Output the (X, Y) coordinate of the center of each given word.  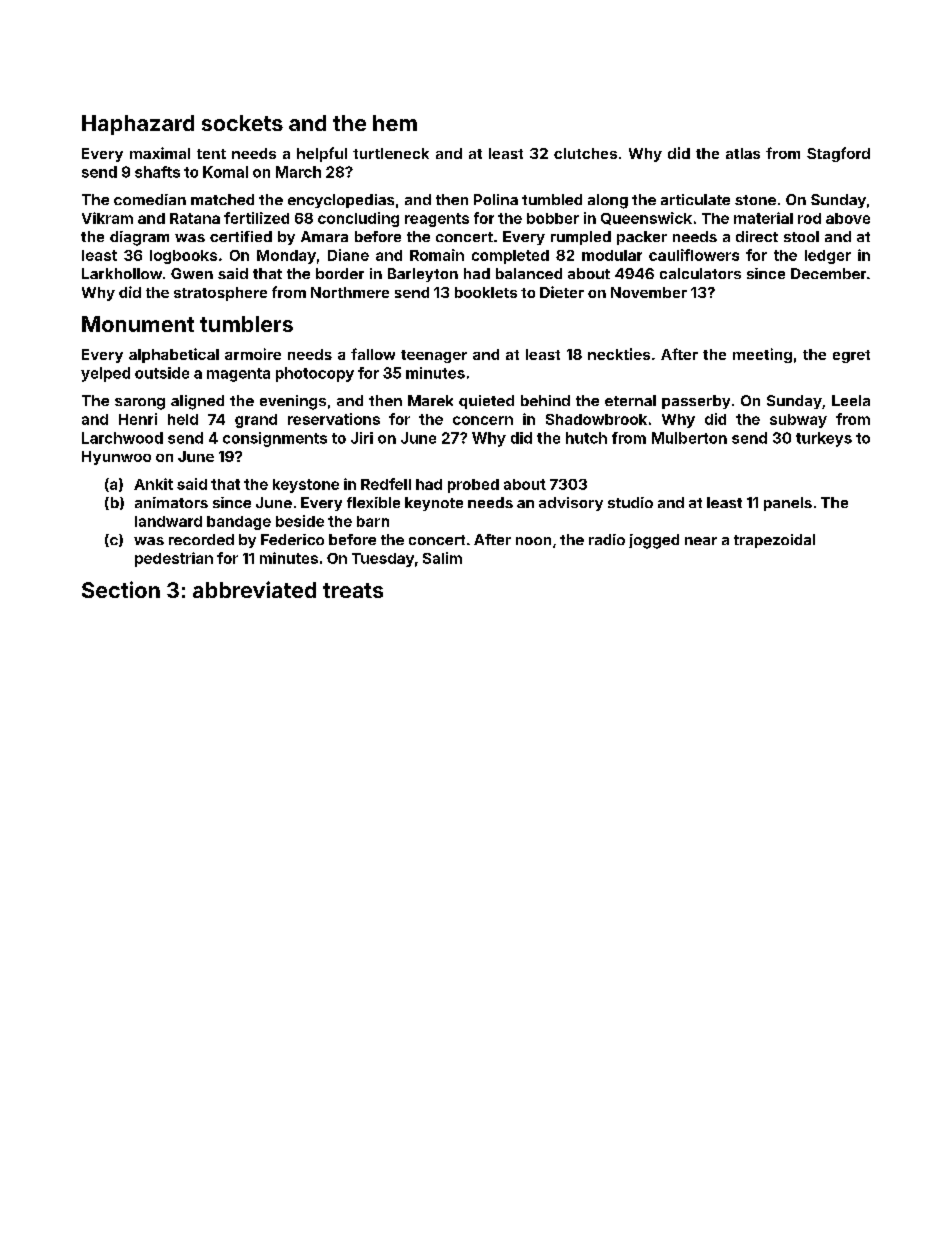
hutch (586, 438)
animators (171, 502)
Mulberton (689, 438)
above (848, 218)
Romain (437, 255)
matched (222, 199)
